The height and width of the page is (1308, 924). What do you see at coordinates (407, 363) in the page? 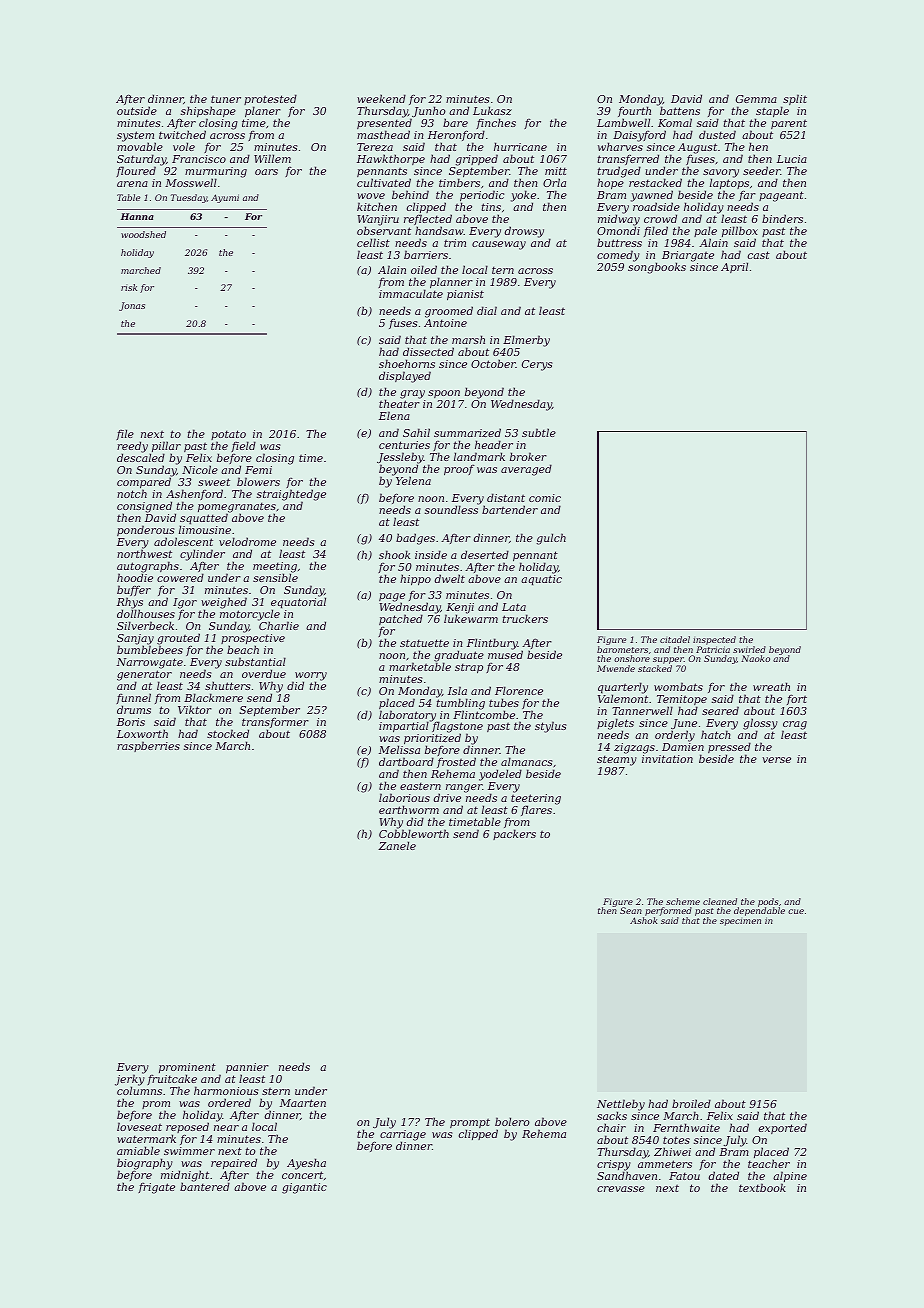
I see `shoehorns` at bounding box center [407, 363].
